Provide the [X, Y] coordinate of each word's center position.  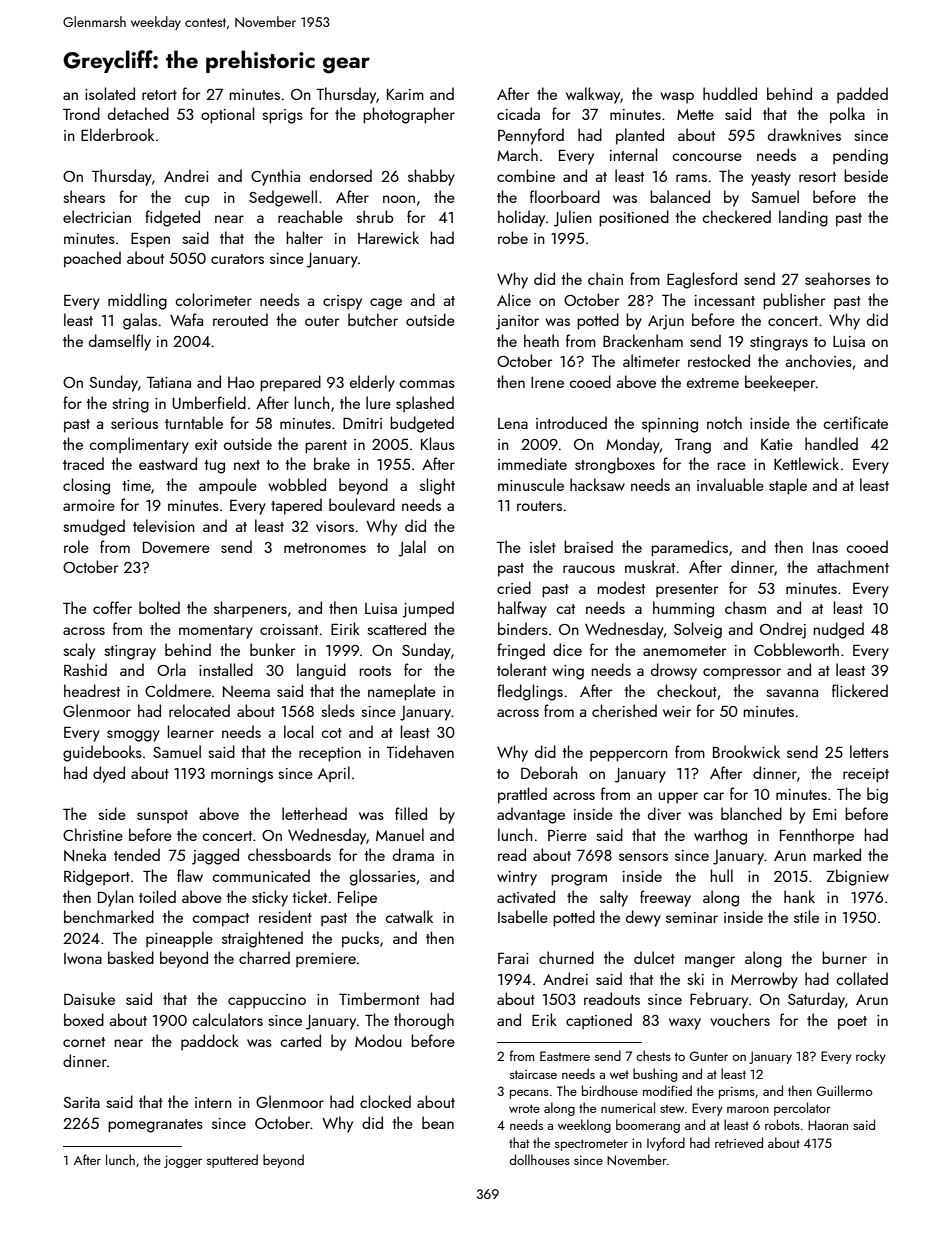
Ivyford [666, 1144]
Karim [405, 94]
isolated [110, 93]
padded [862, 95]
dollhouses [539, 1159]
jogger [183, 1161]
